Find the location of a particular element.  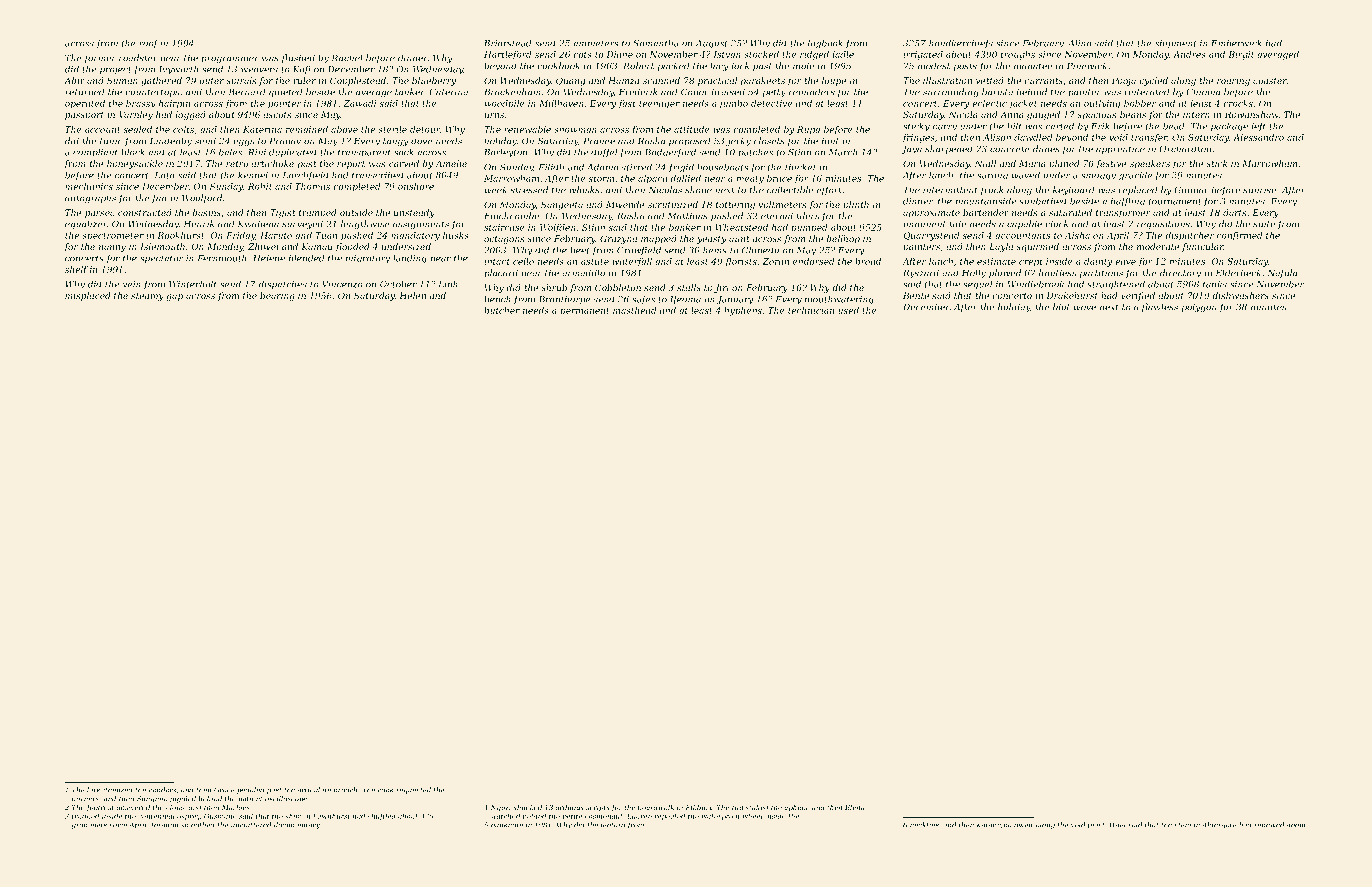

juggled is located at coordinates (182, 799).
